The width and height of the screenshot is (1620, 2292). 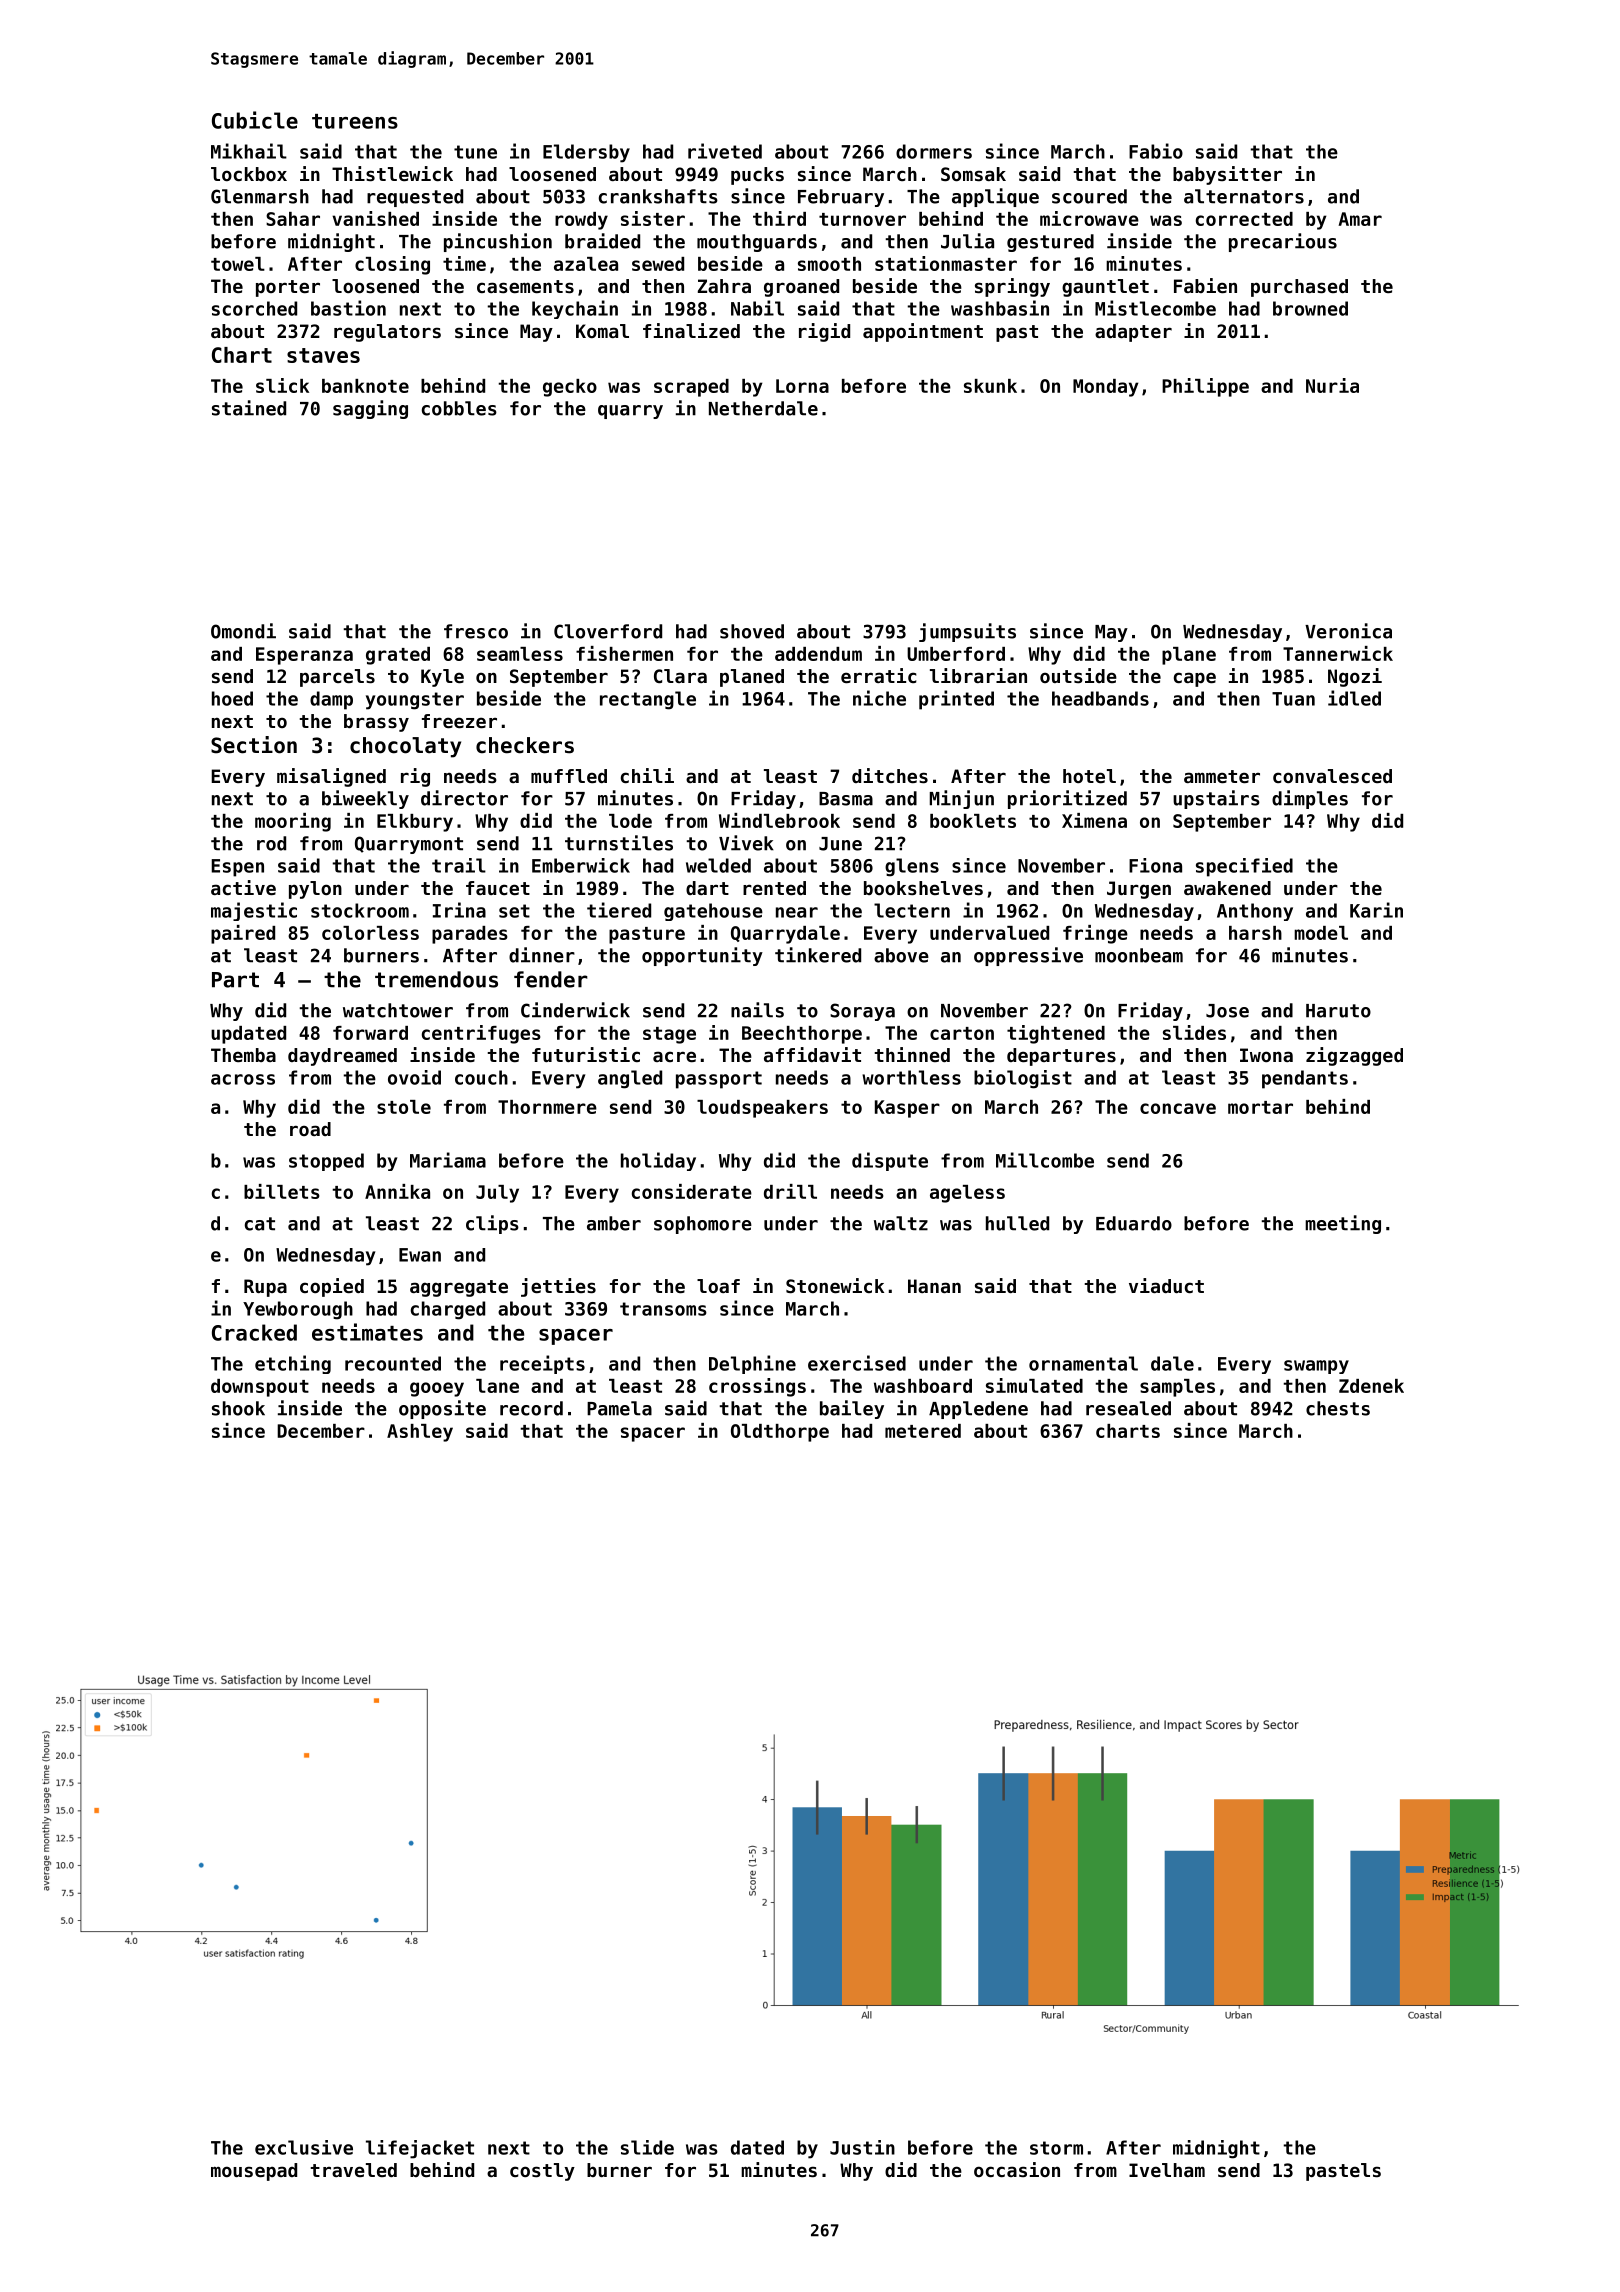 What do you see at coordinates (249, 174) in the screenshot?
I see `lockbox` at bounding box center [249, 174].
